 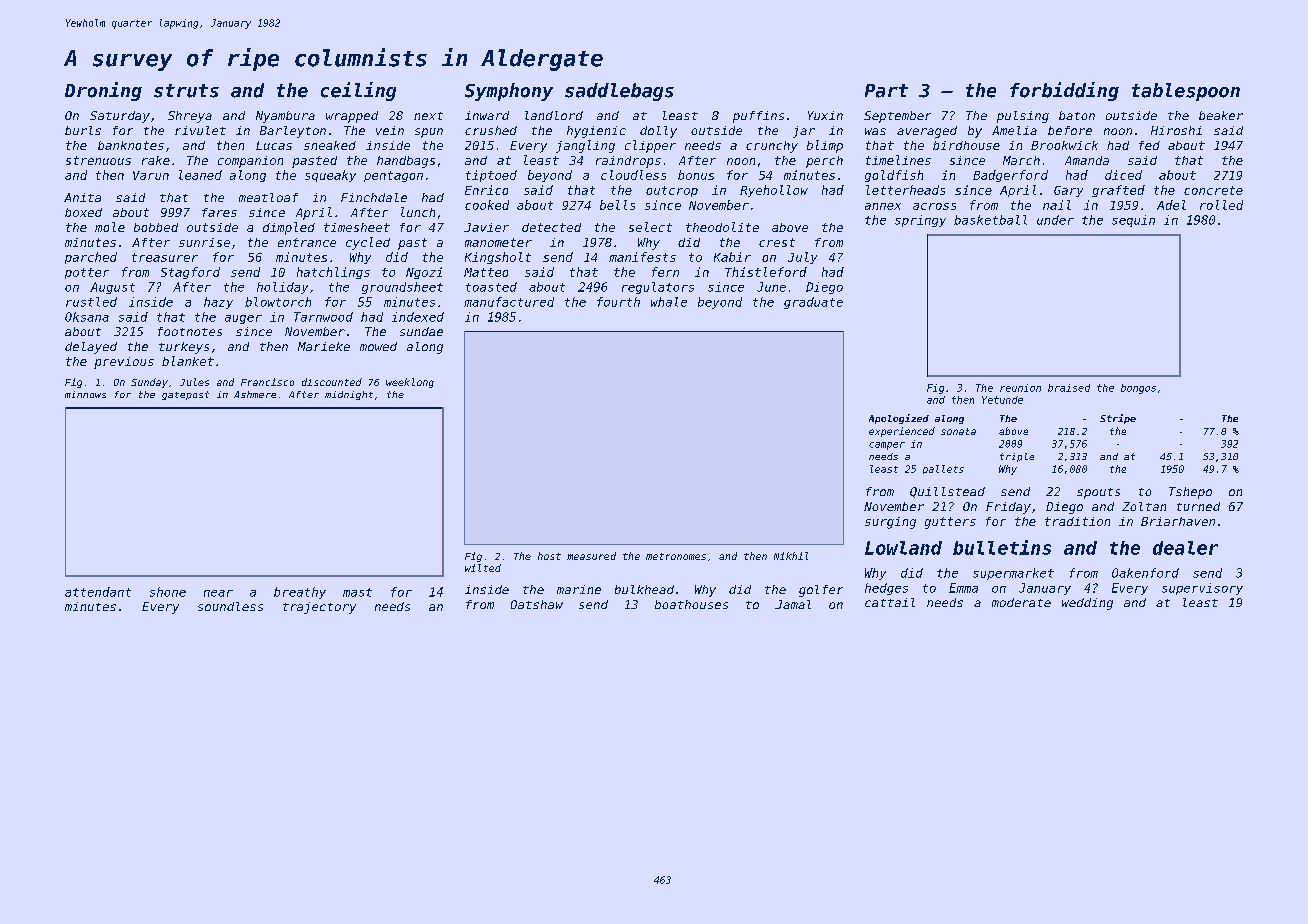 I want to click on landlord, so click(x=554, y=115).
